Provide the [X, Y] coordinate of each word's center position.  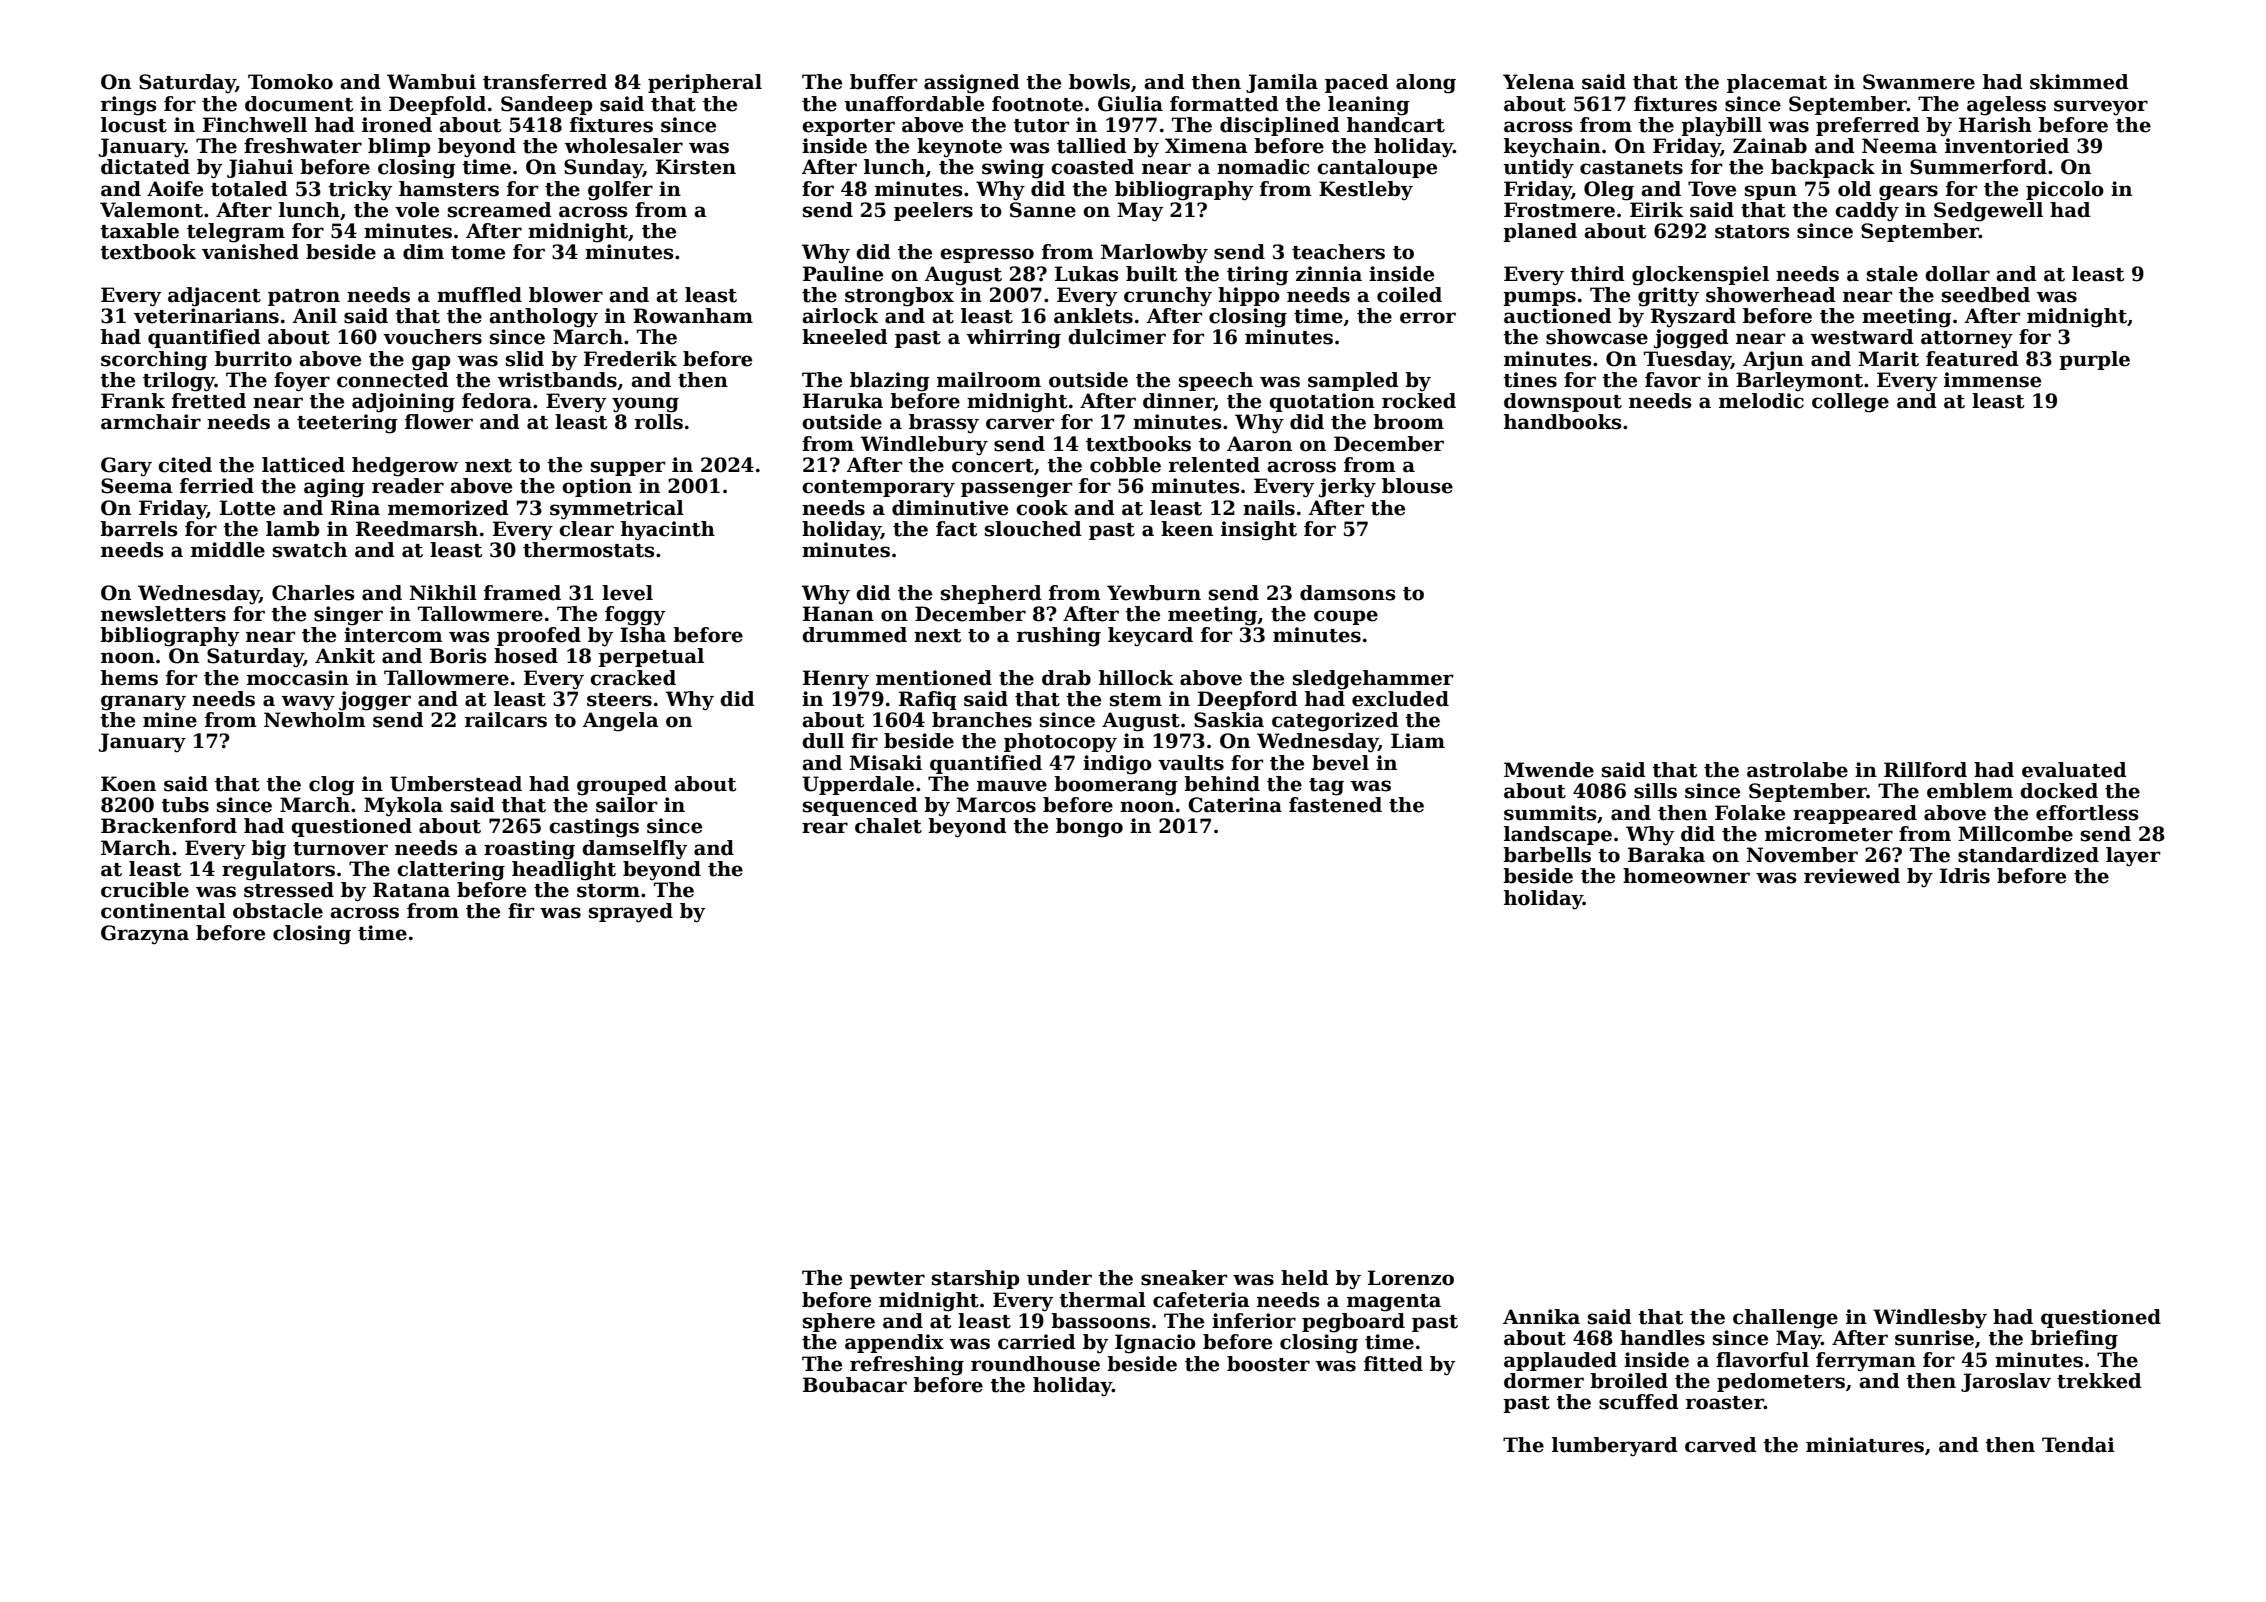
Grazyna [145, 935]
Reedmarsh [417, 529]
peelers [933, 211]
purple [2094, 360]
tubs [185, 805]
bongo [1089, 828]
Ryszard [1693, 318]
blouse [1417, 486]
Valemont [151, 210]
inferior [1254, 1321]
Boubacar [855, 1385]
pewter [887, 1280]
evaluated [2074, 770]
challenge [1785, 1319]
